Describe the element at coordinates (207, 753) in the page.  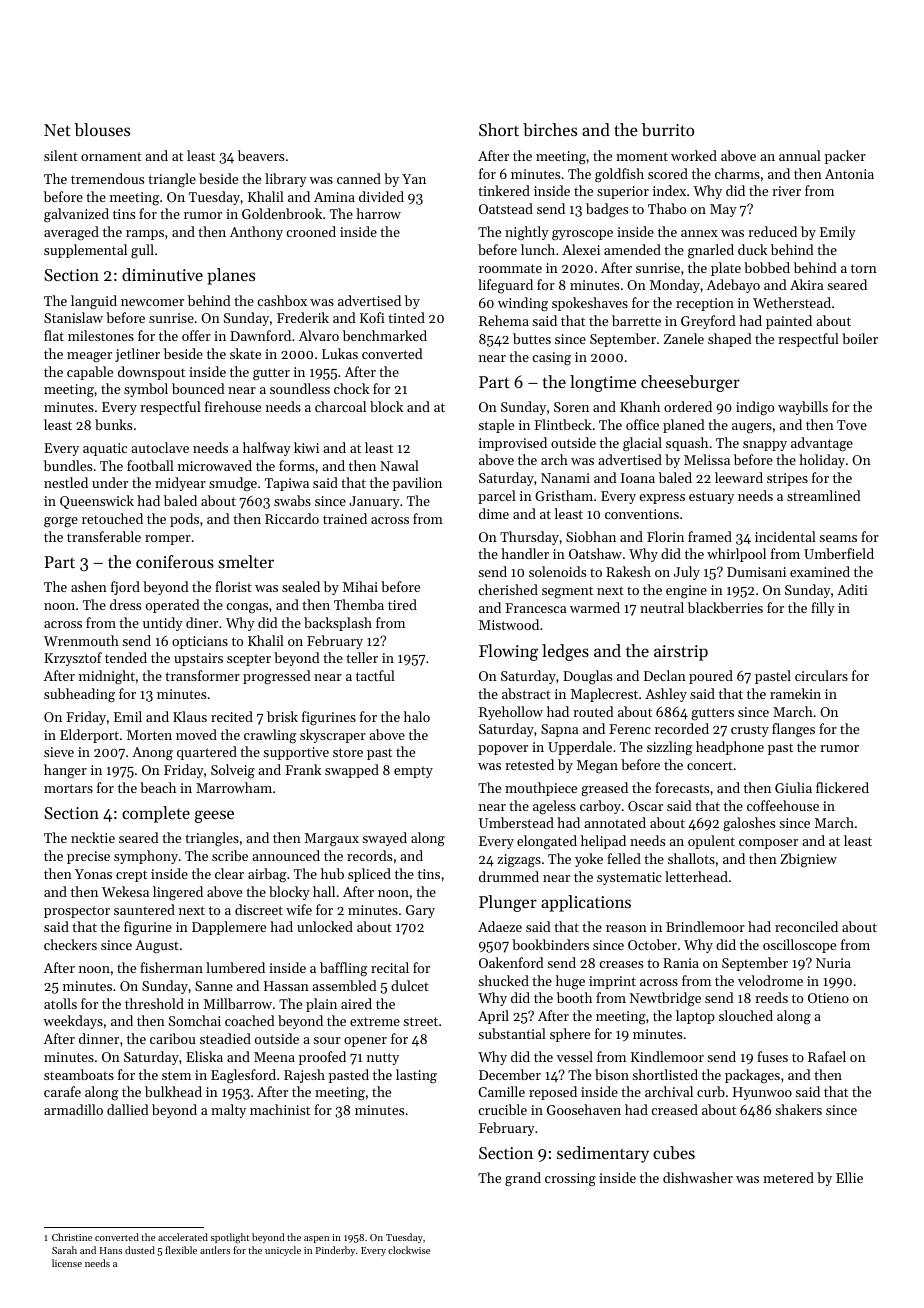
I see `quartered` at that location.
